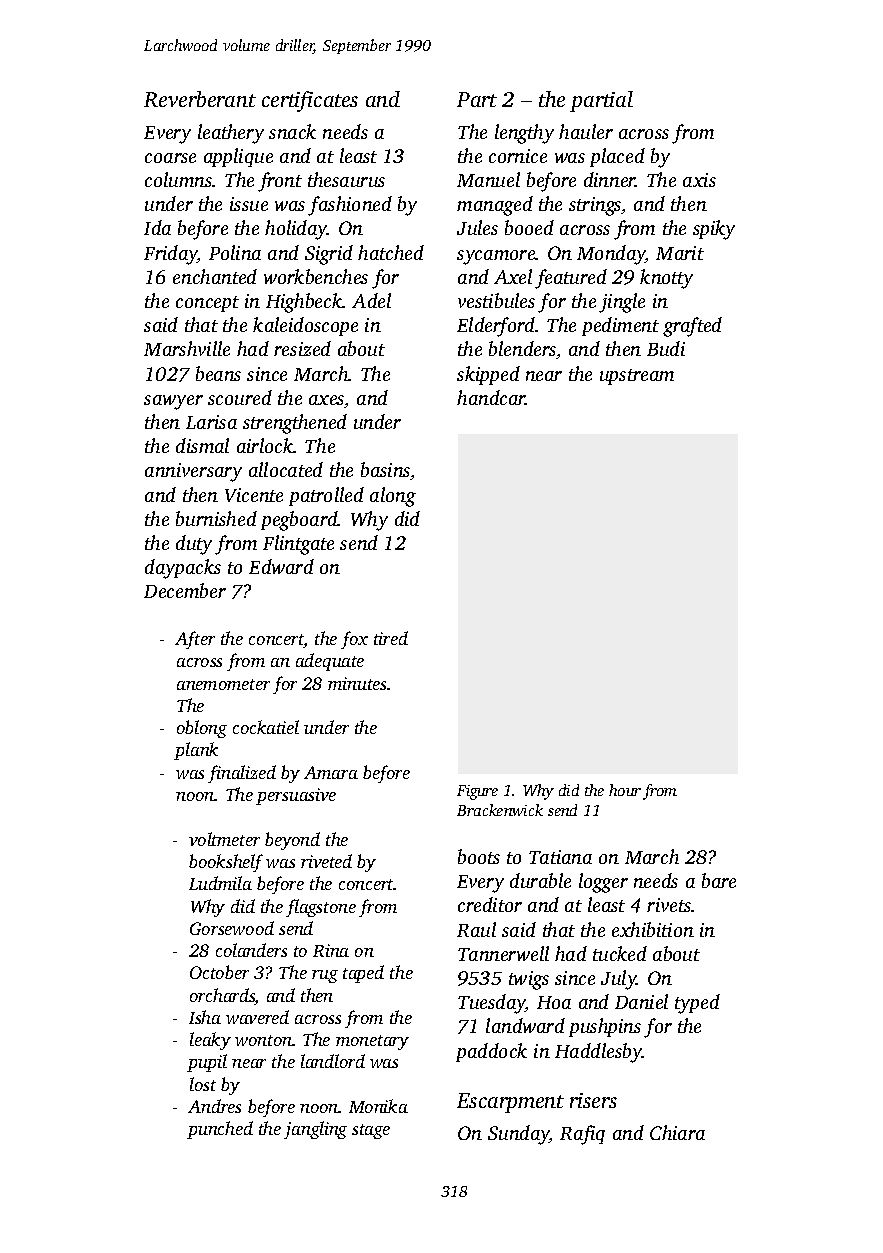 This image has width=883, height=1253. Describe the element at coordinates (393, 497) in the image. I see `along` at that location.
